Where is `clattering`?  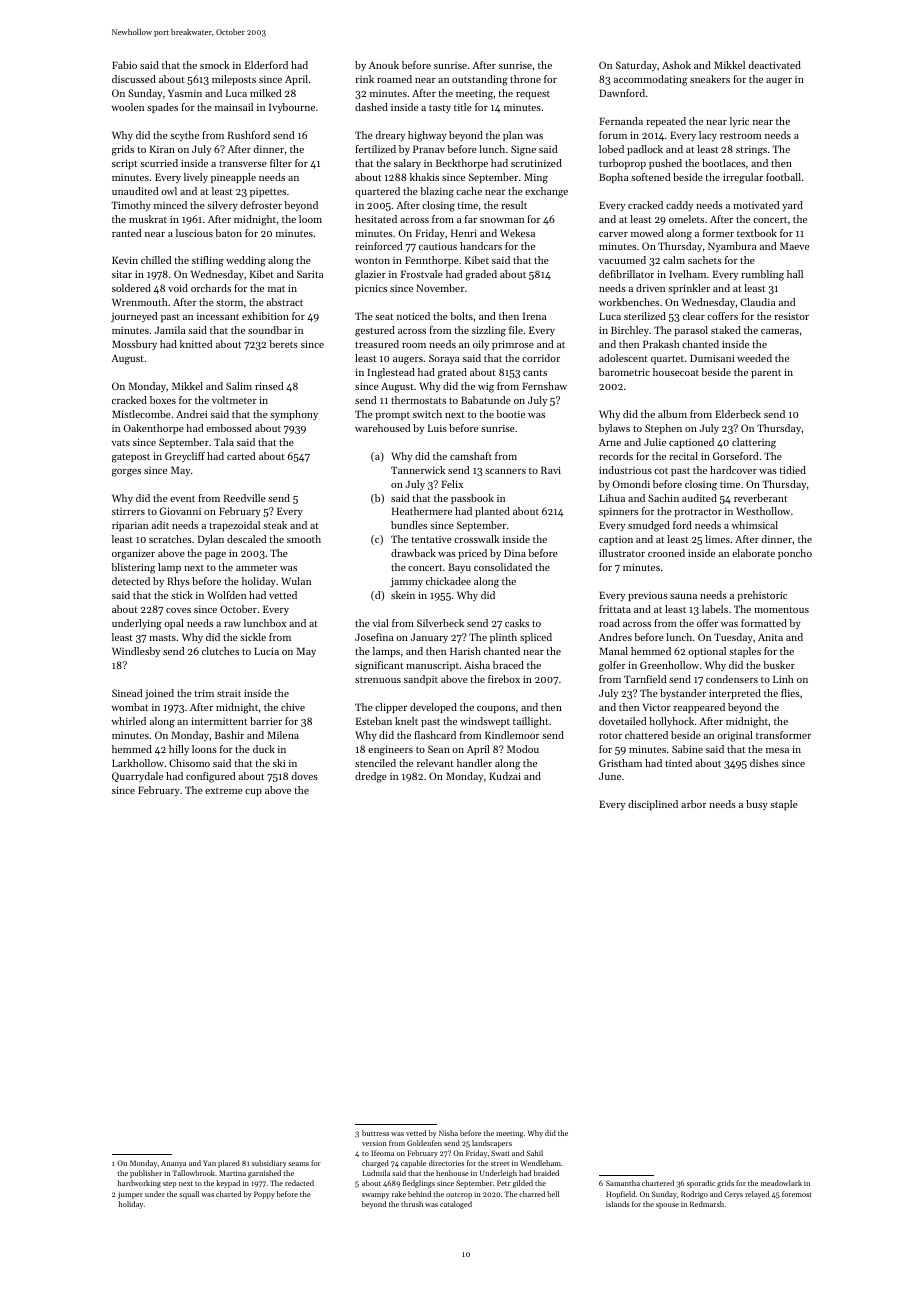 clattering is located at coordinates (754, 443).
